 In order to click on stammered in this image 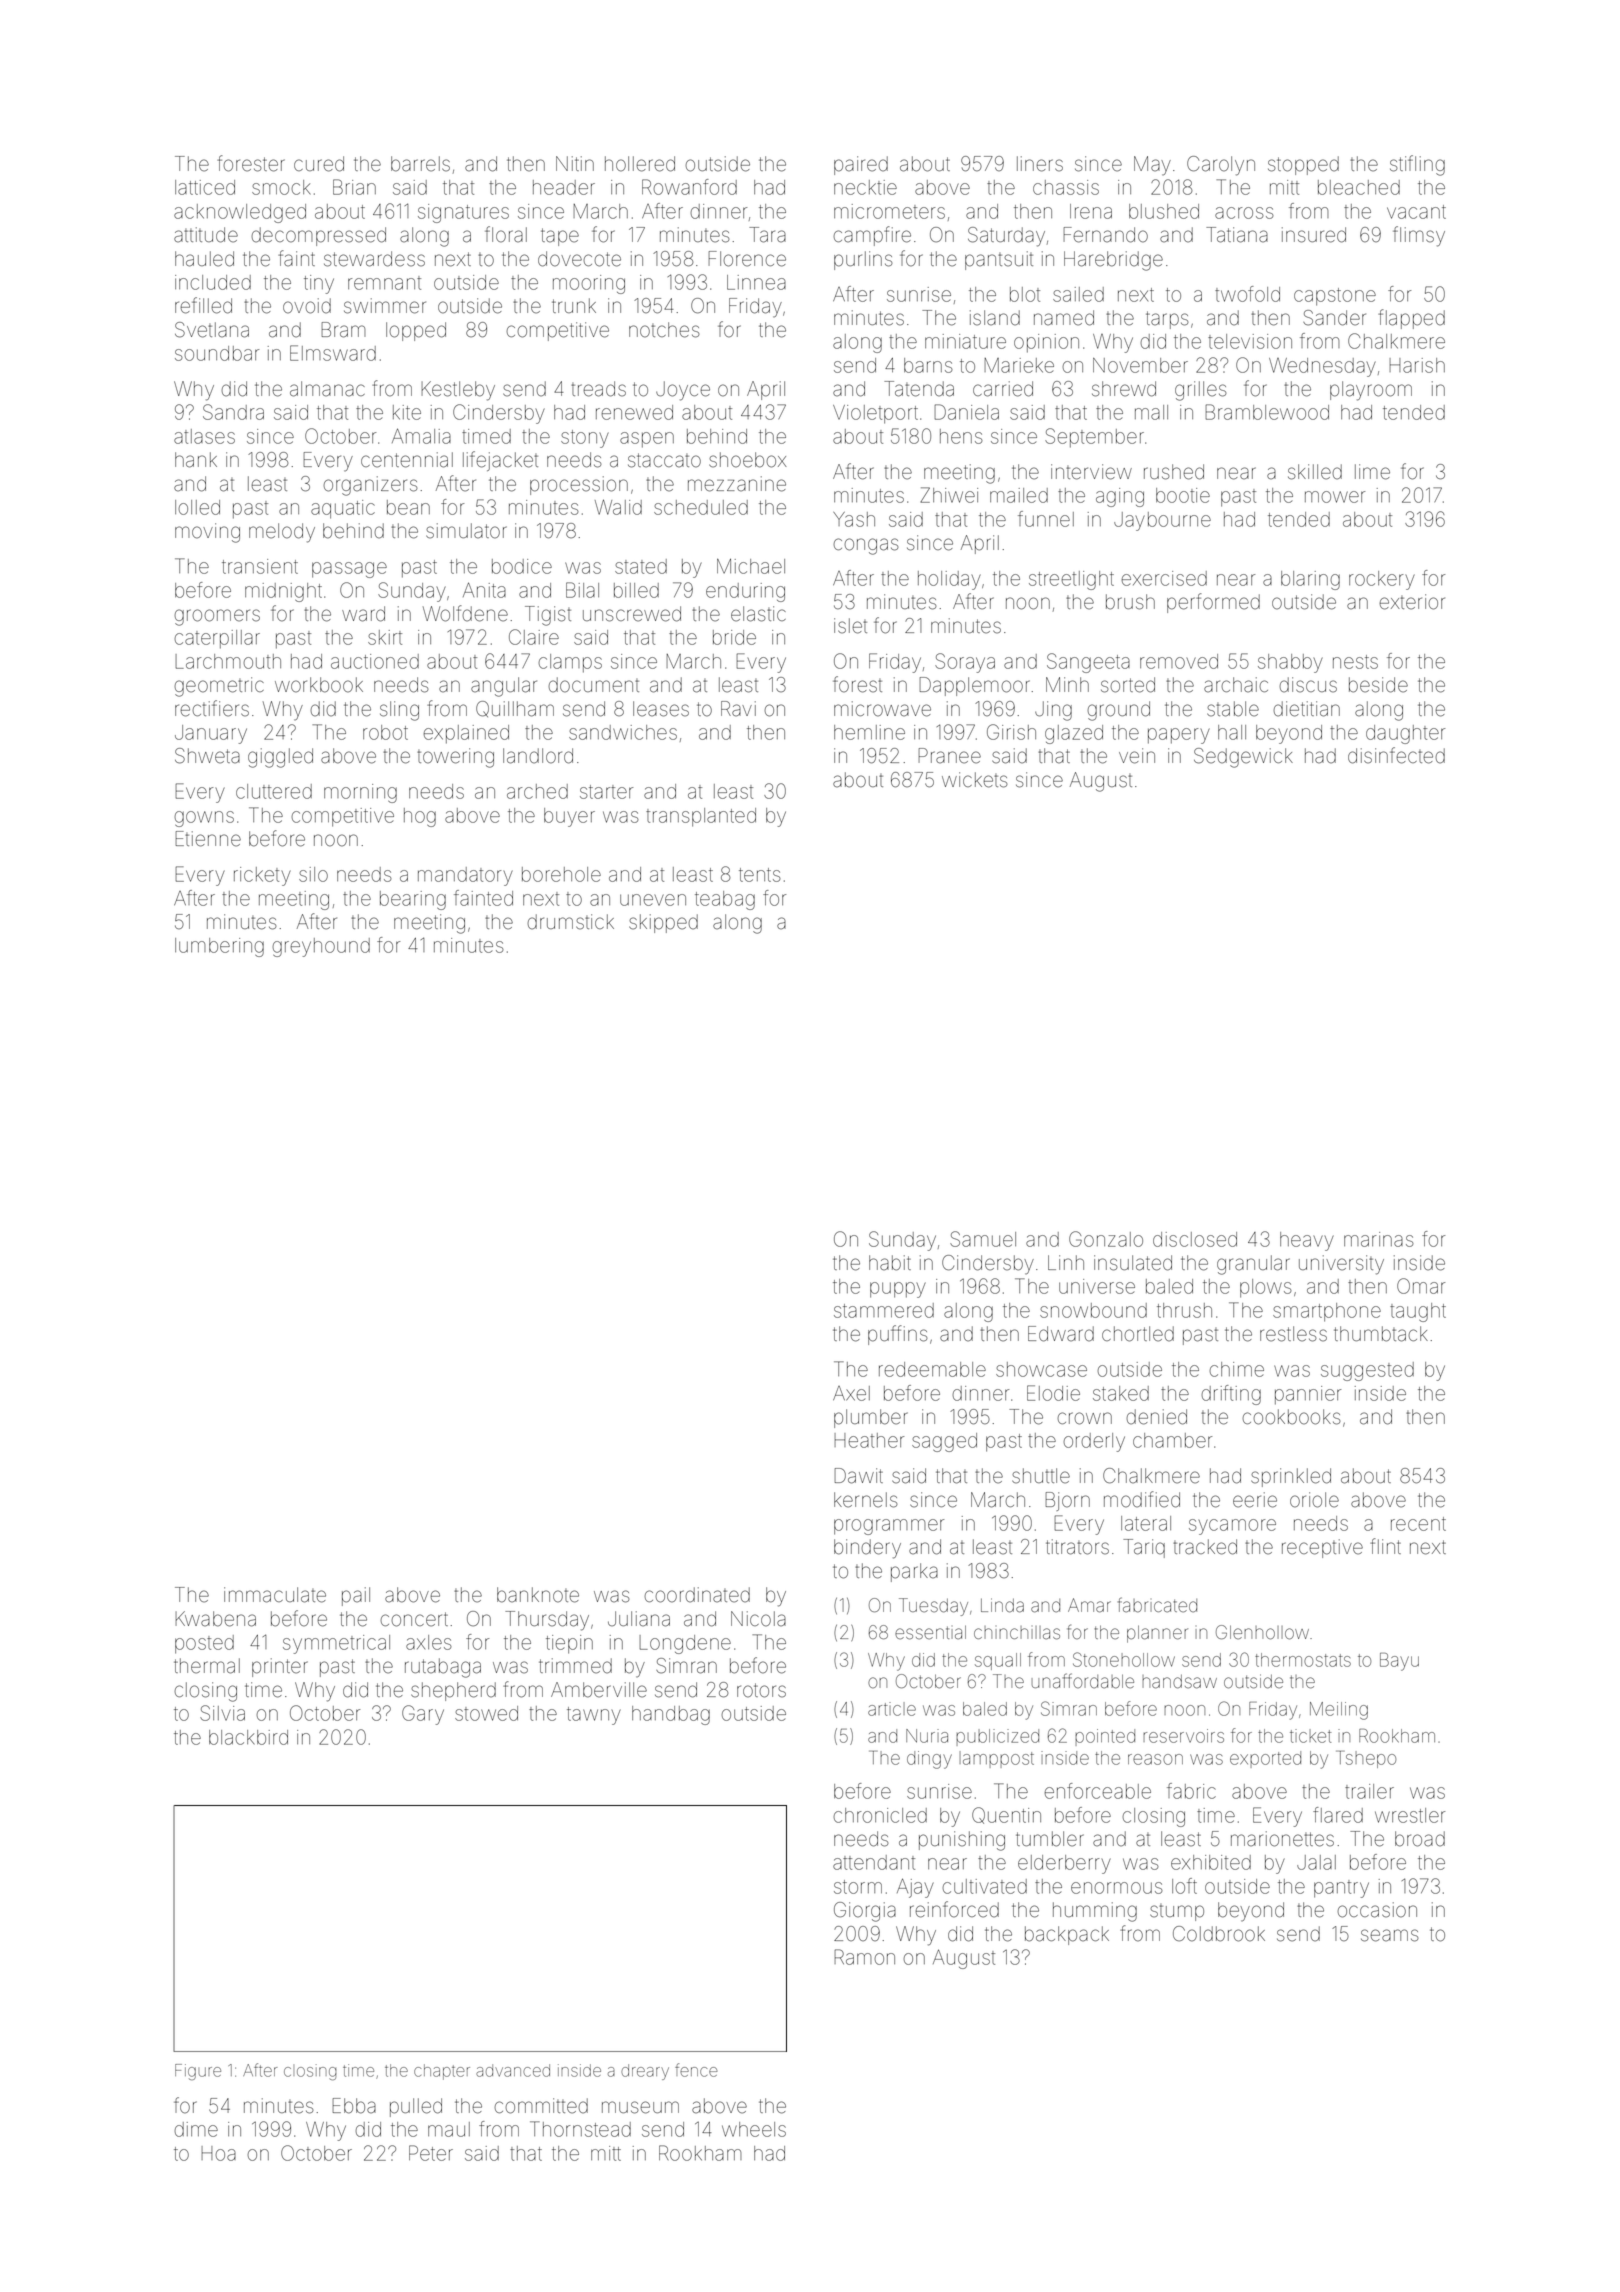, I will do `click(884, 1310)`.
